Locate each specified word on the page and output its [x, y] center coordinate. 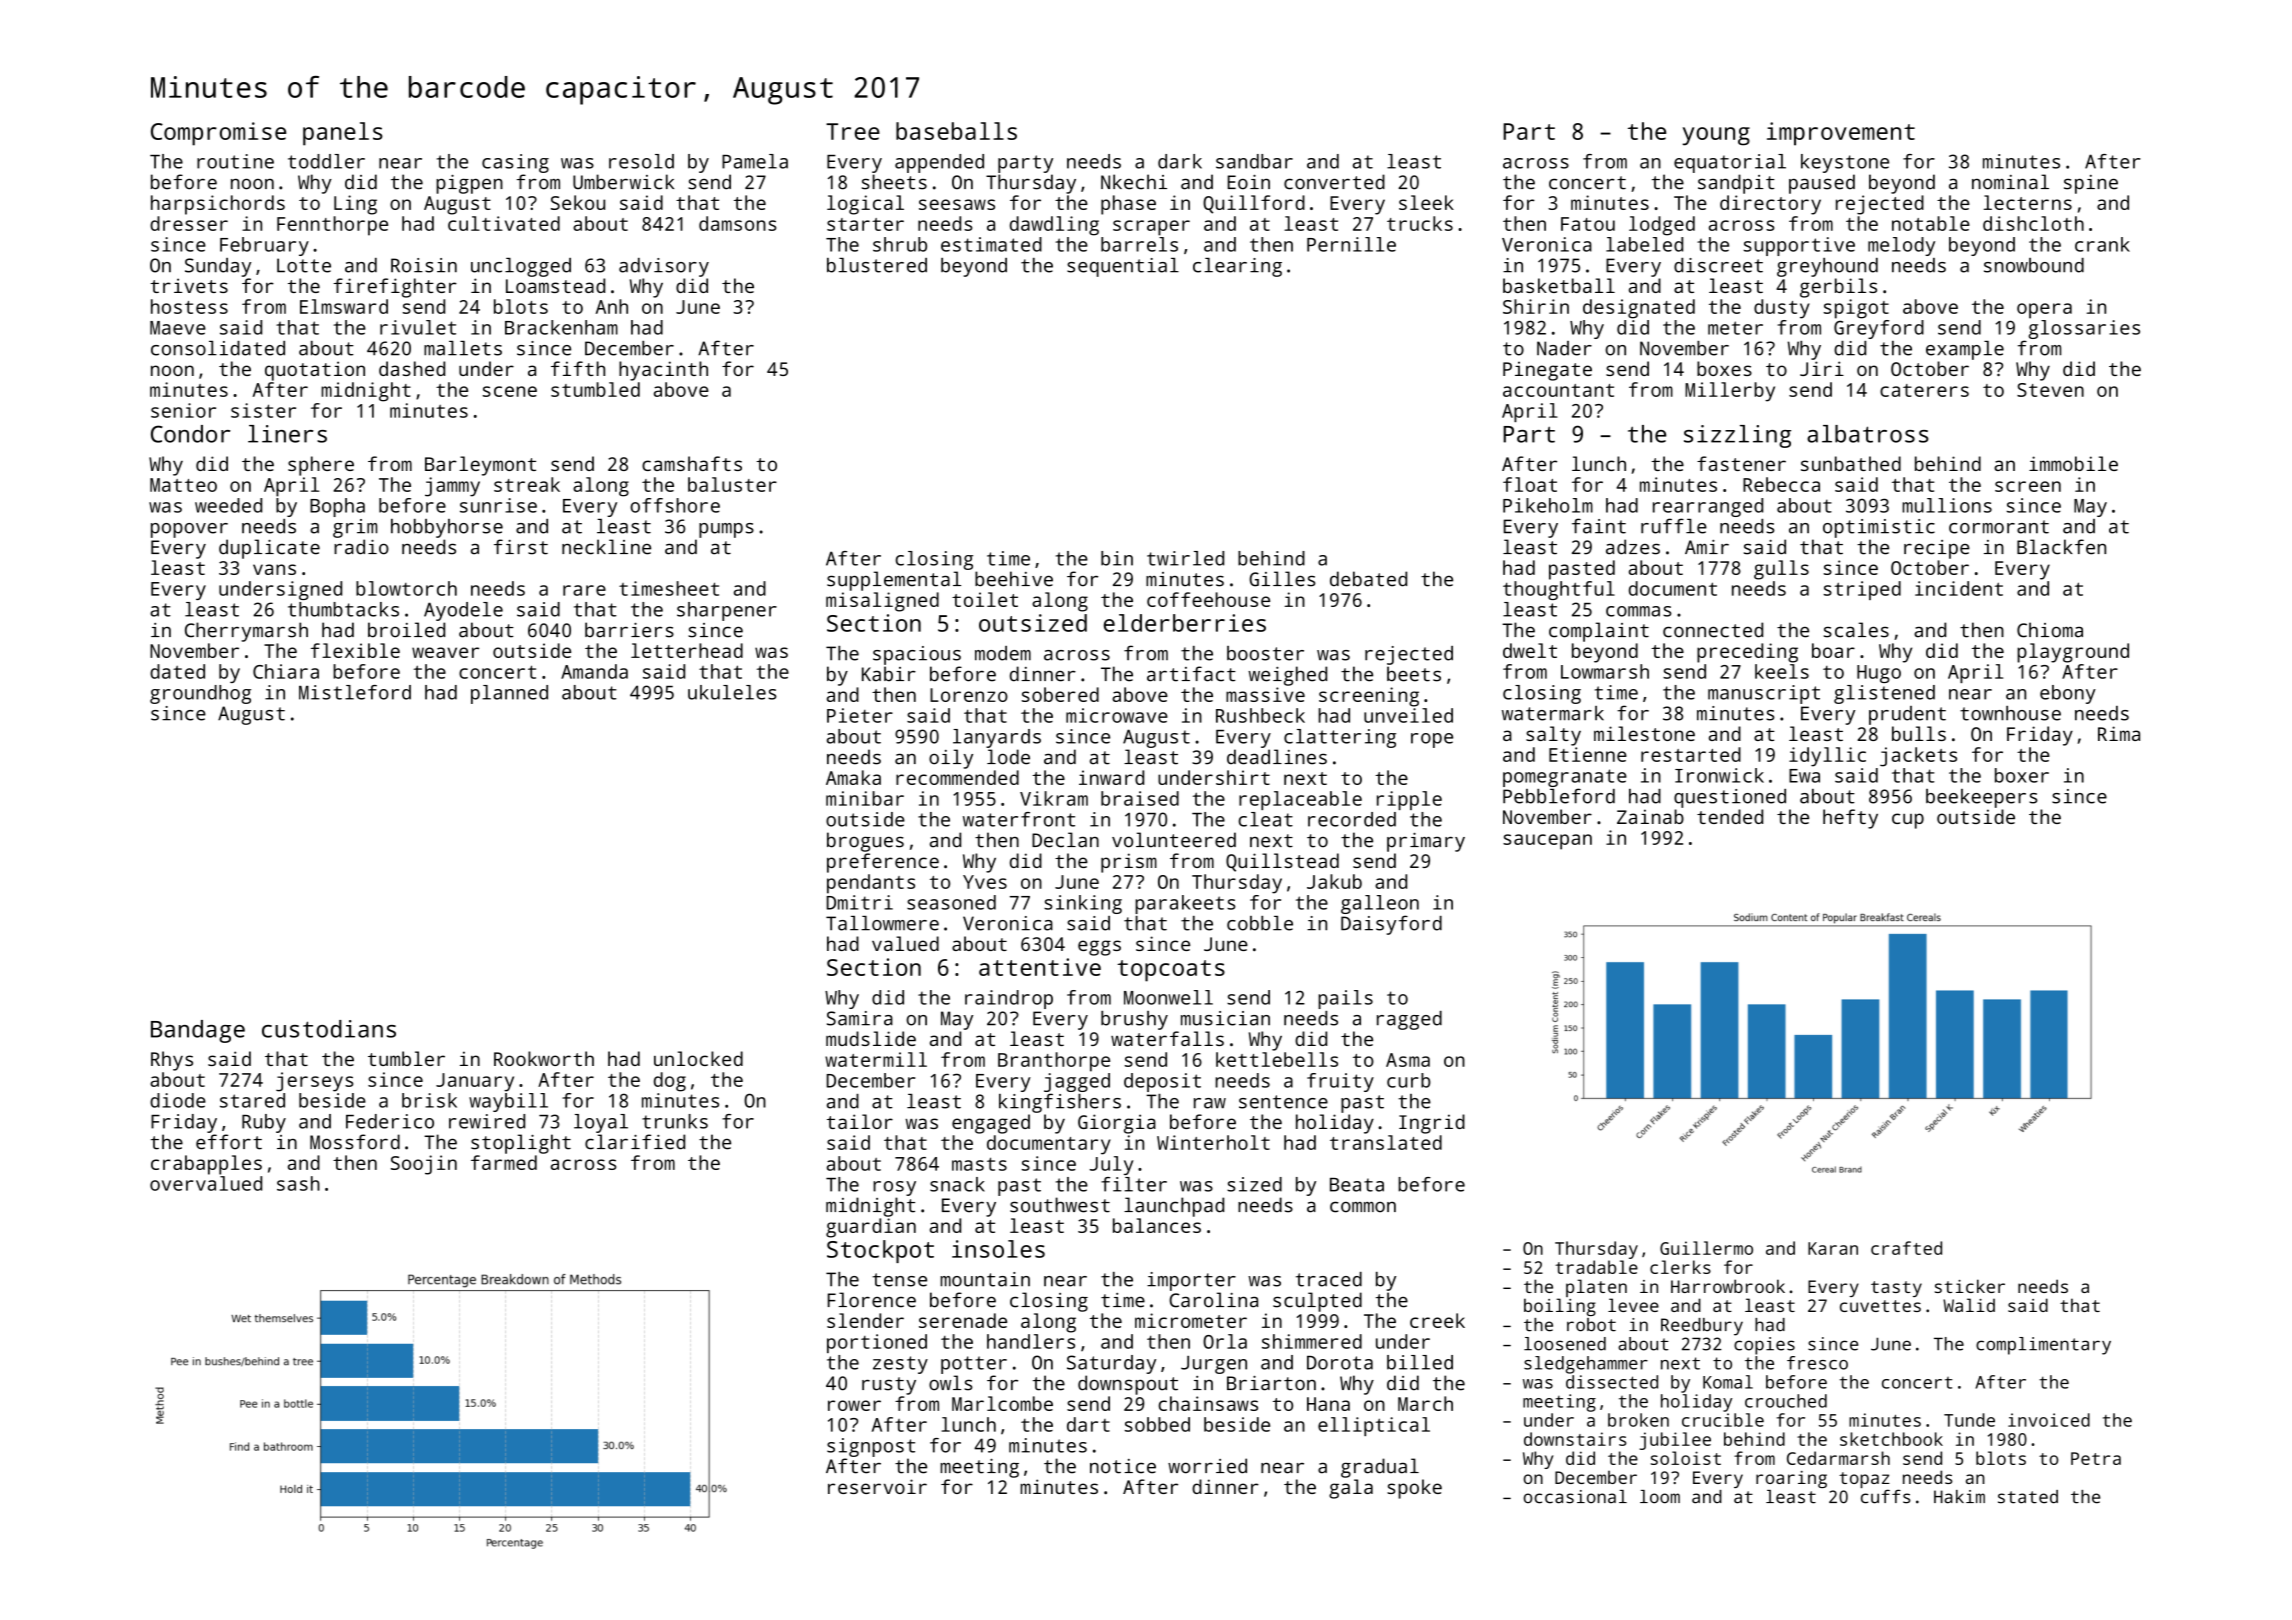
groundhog [200, 694]
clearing [1237, 267]
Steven [2050, 390]
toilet [985, 599]
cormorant [1999, 527]
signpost [871, 1447]
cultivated [504, 223]
